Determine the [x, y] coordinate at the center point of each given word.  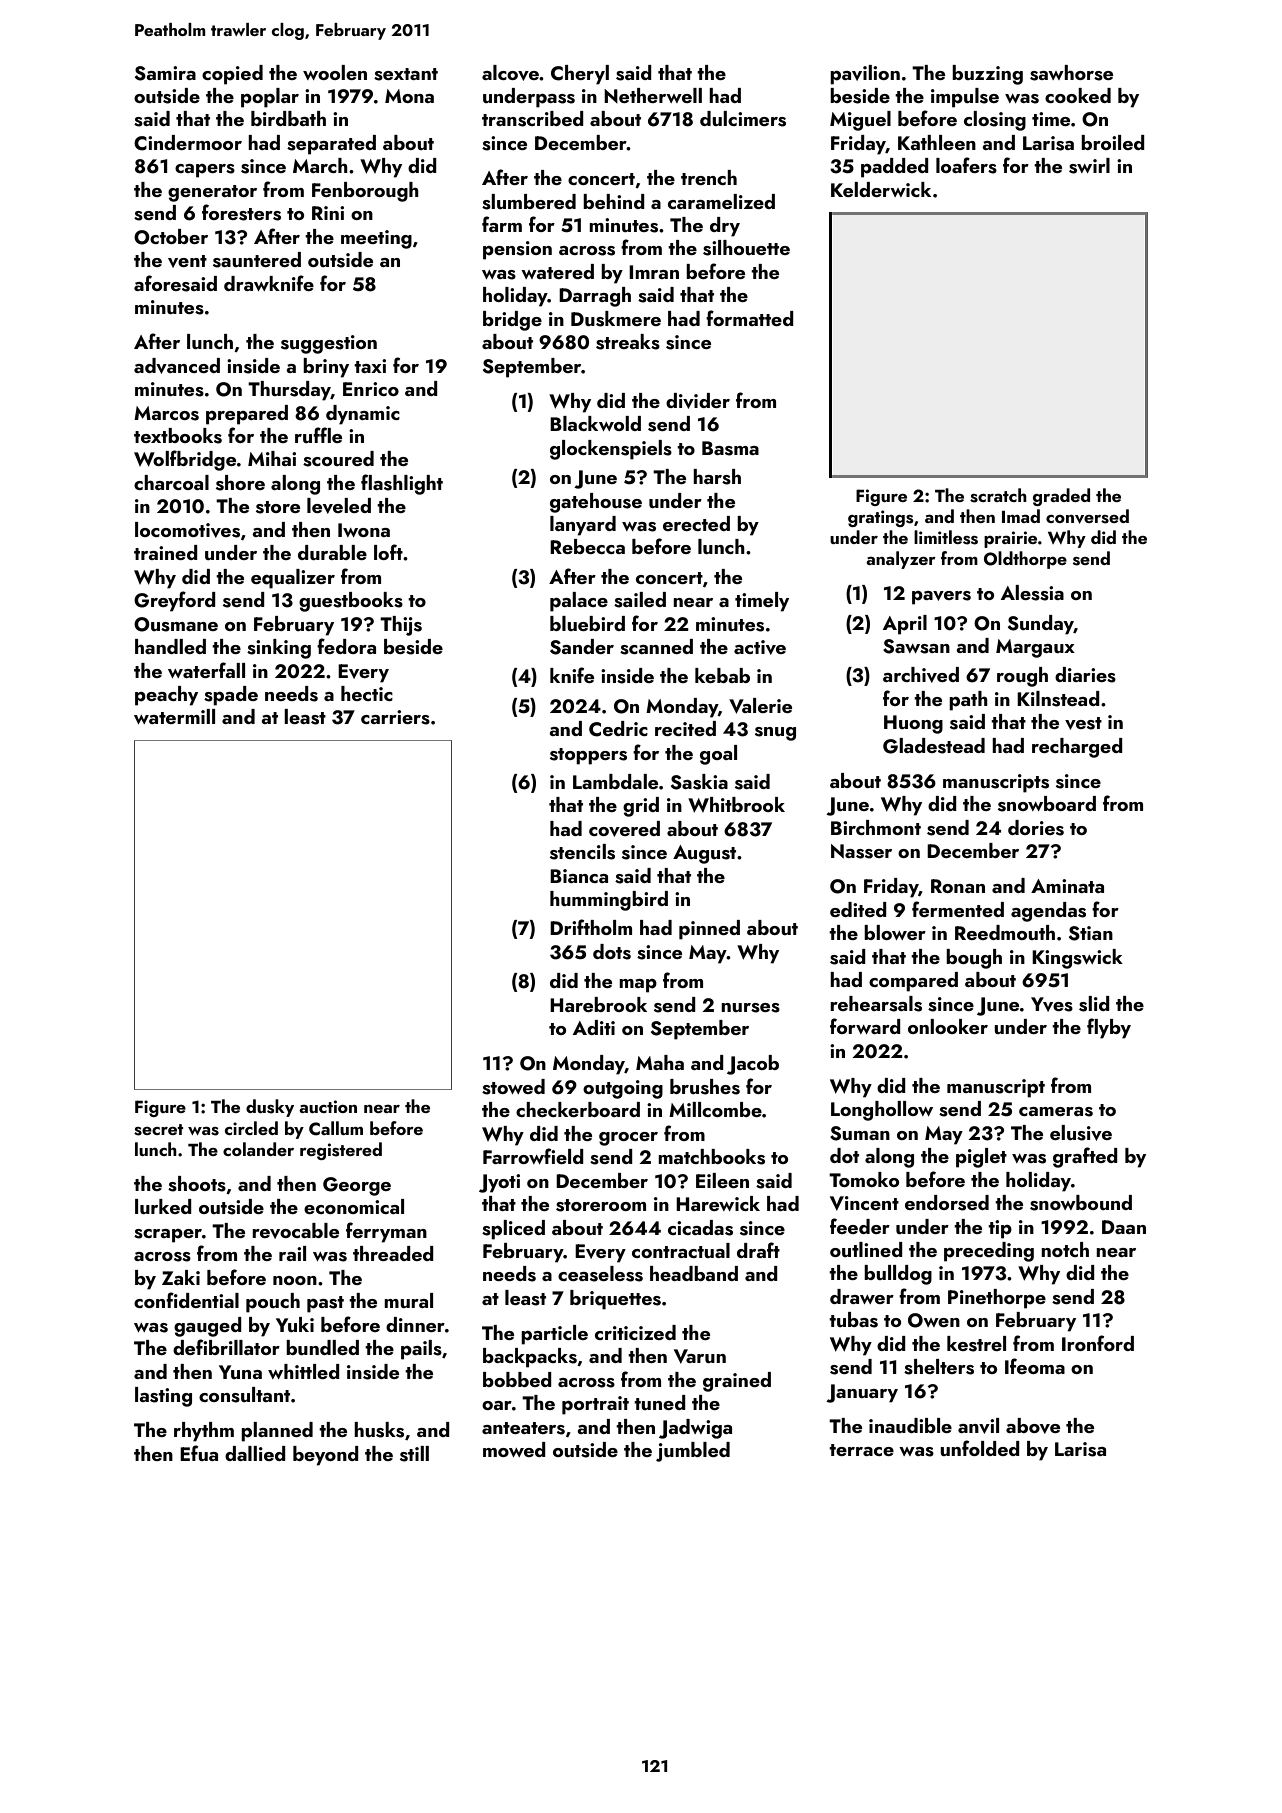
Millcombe [715, 1109]
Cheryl [580, 75]
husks [379, 1430]
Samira [165, 73]
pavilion [865, 75]
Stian [1091, 933]
